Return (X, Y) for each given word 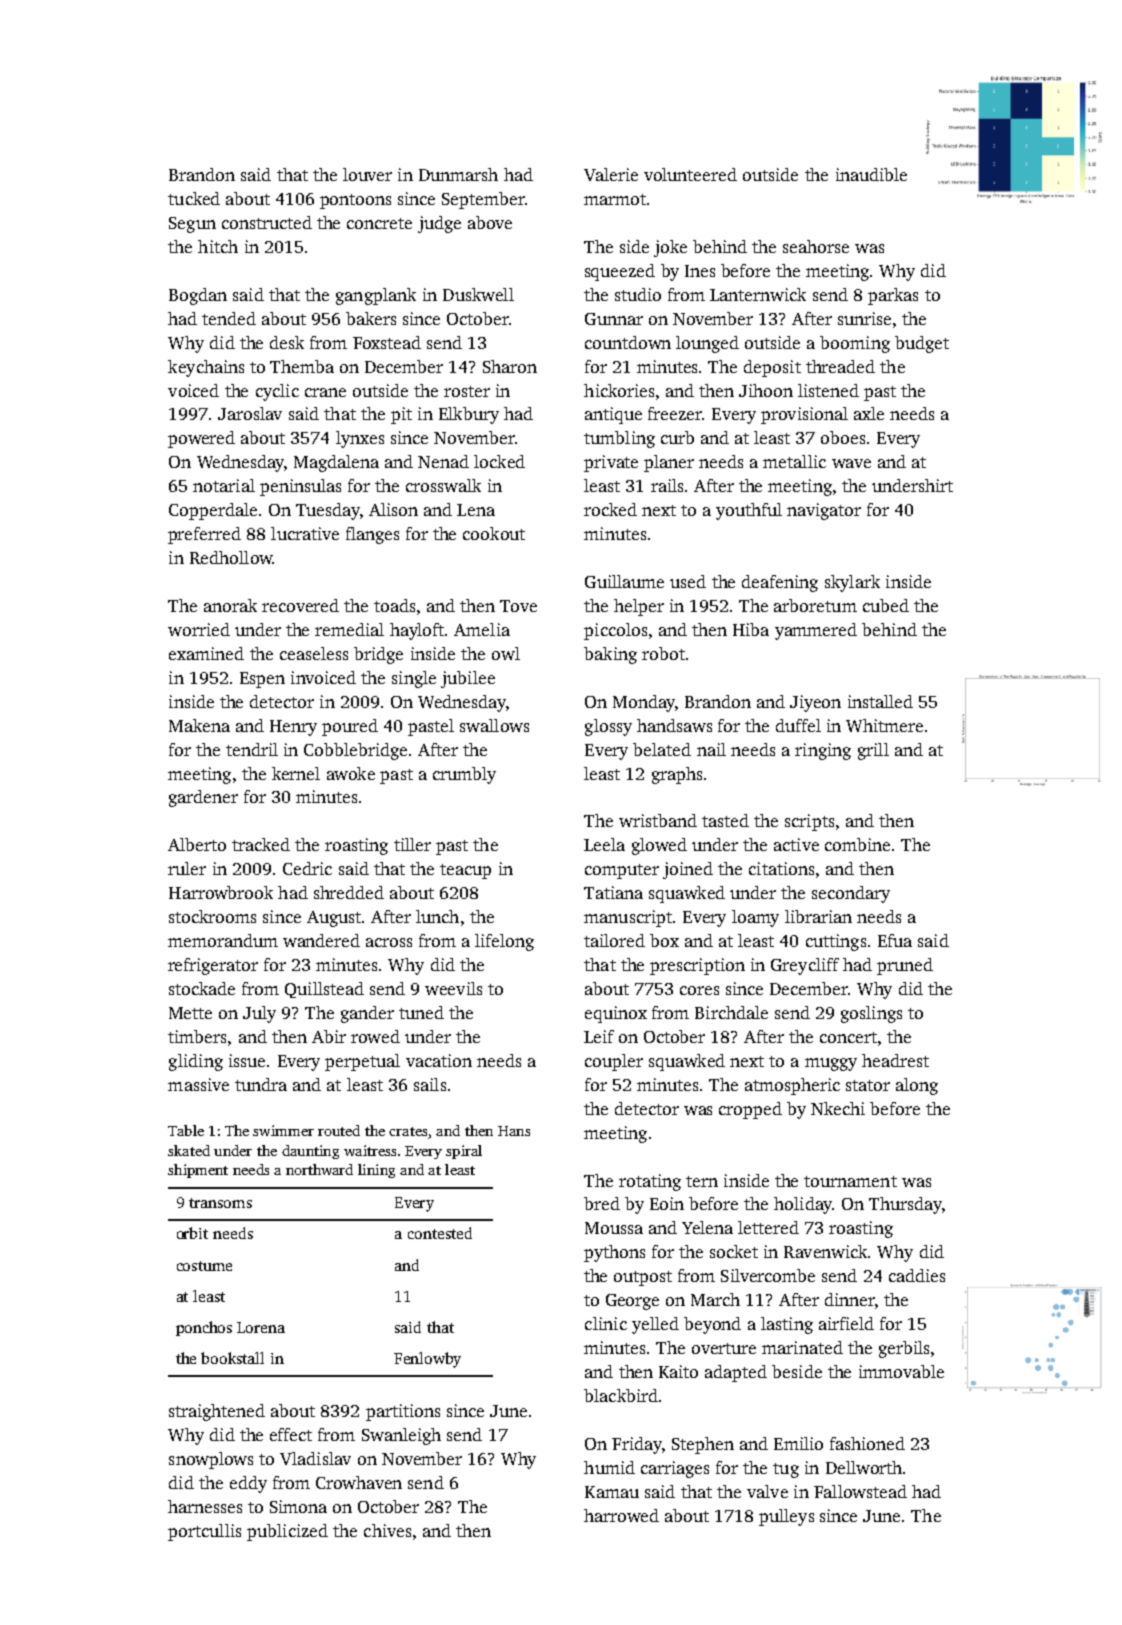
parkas (893, 296)
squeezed (620, 272)
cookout (494, 533)
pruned (905, 966)
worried (199, 629)
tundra (261, 1084)
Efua (895, 940)
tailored (614, 940)
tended (229, 318)
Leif (599, 1036)
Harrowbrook (221, 892)
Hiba (751, 629)
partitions (403, 1412)
